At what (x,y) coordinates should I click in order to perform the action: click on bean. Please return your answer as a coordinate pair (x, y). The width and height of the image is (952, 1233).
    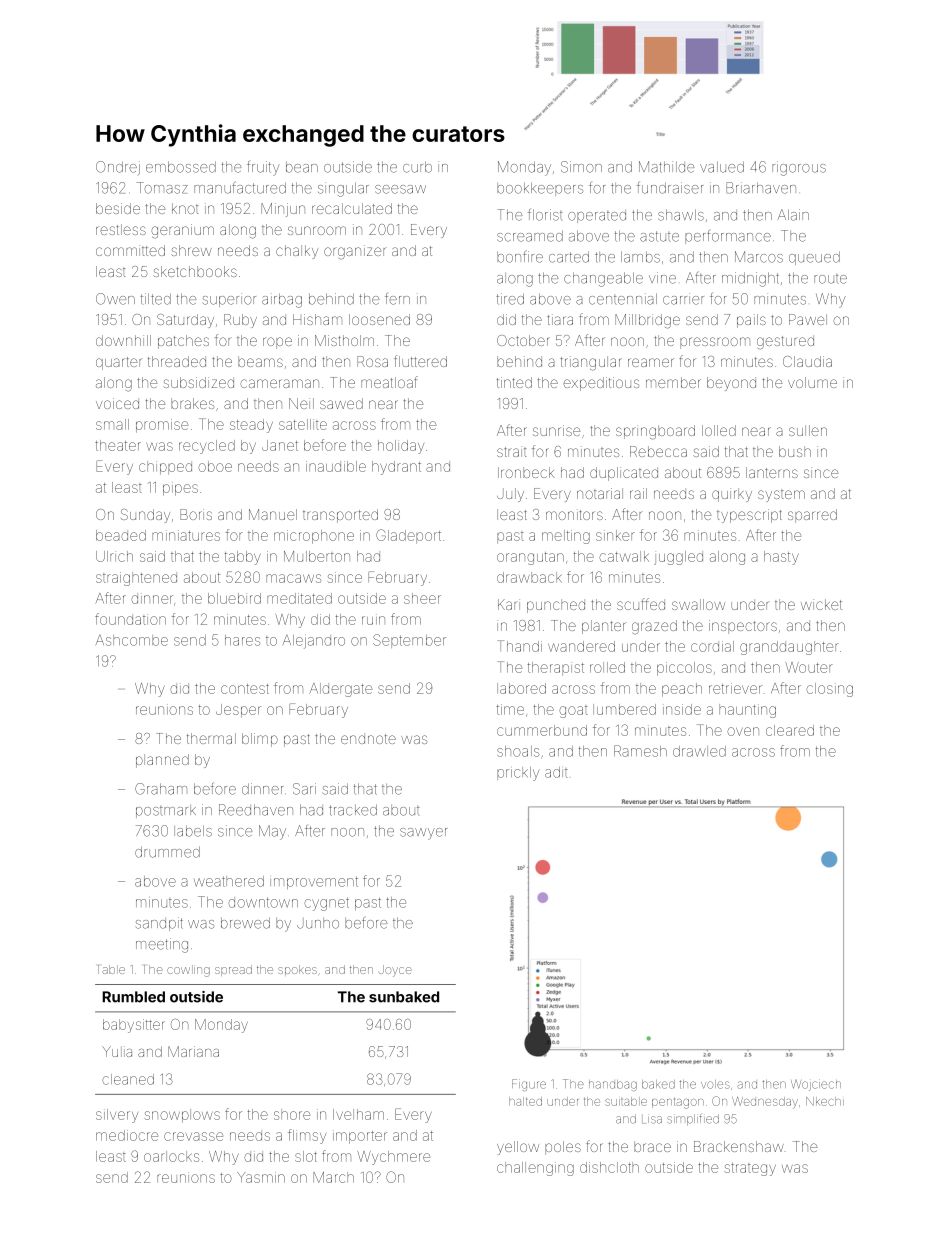
    Looking at the image, I should click on (302, 167).
